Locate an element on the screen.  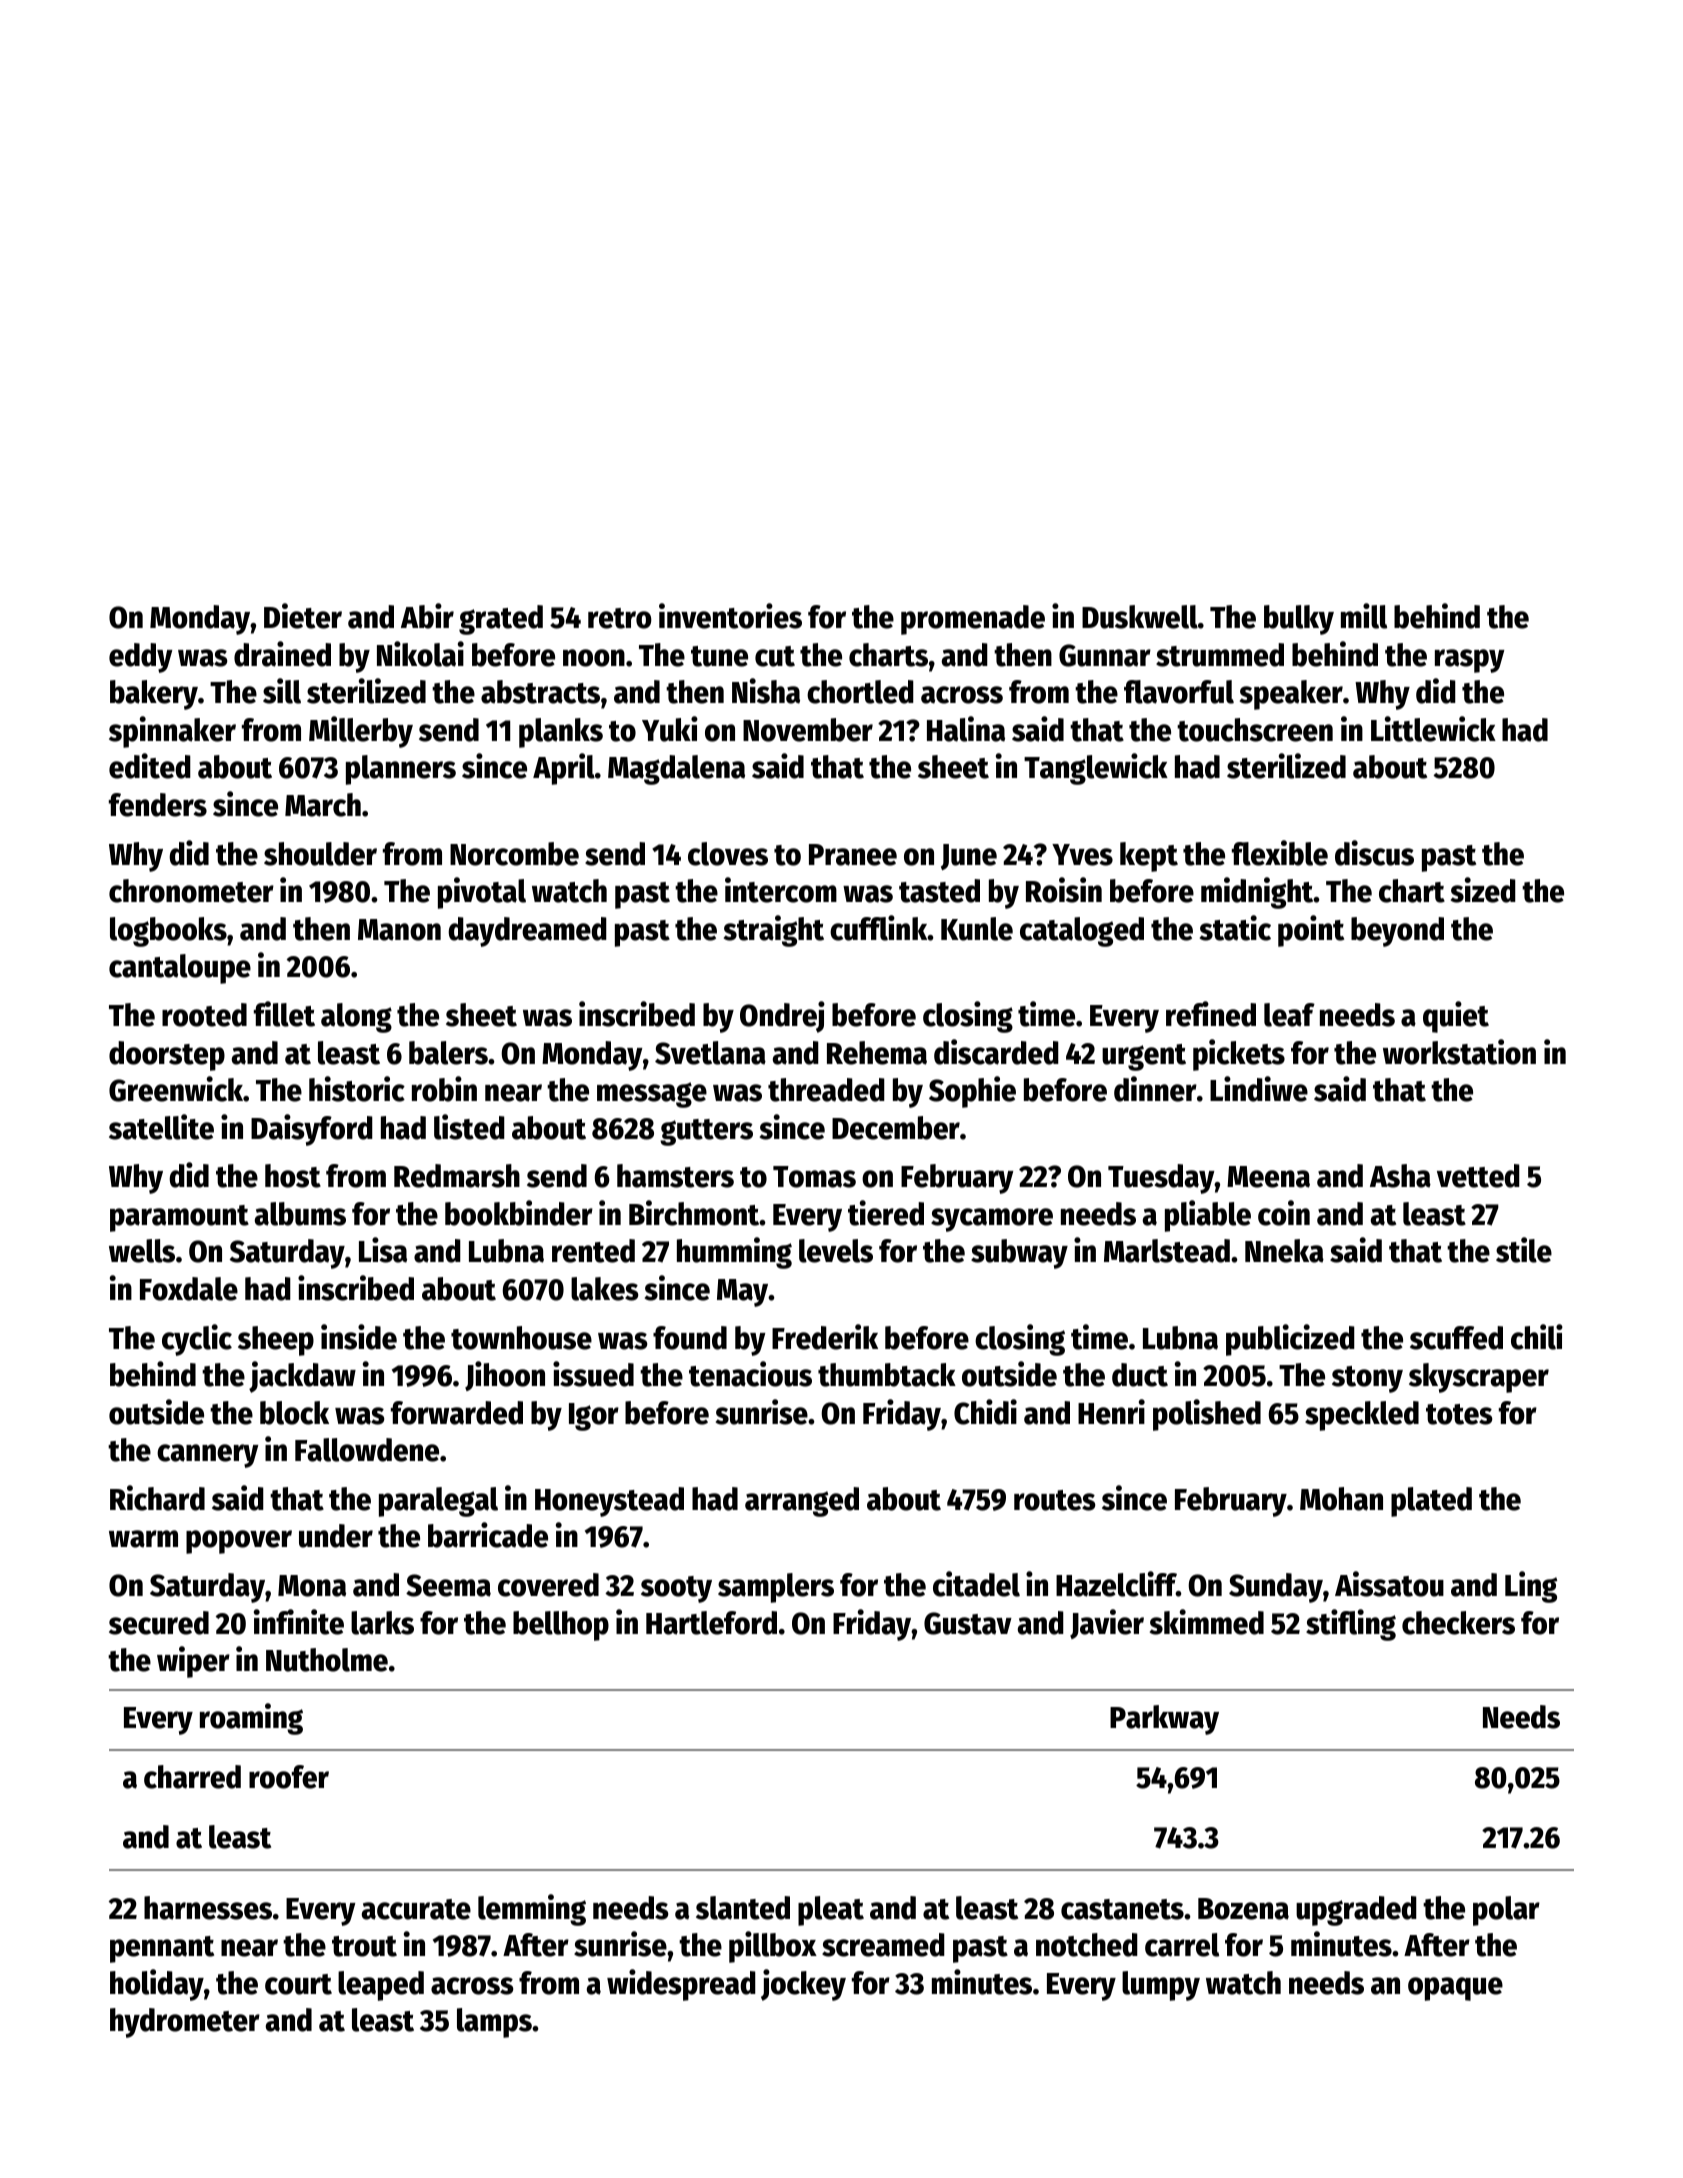
promenade is located at coordinates (973, 620).
